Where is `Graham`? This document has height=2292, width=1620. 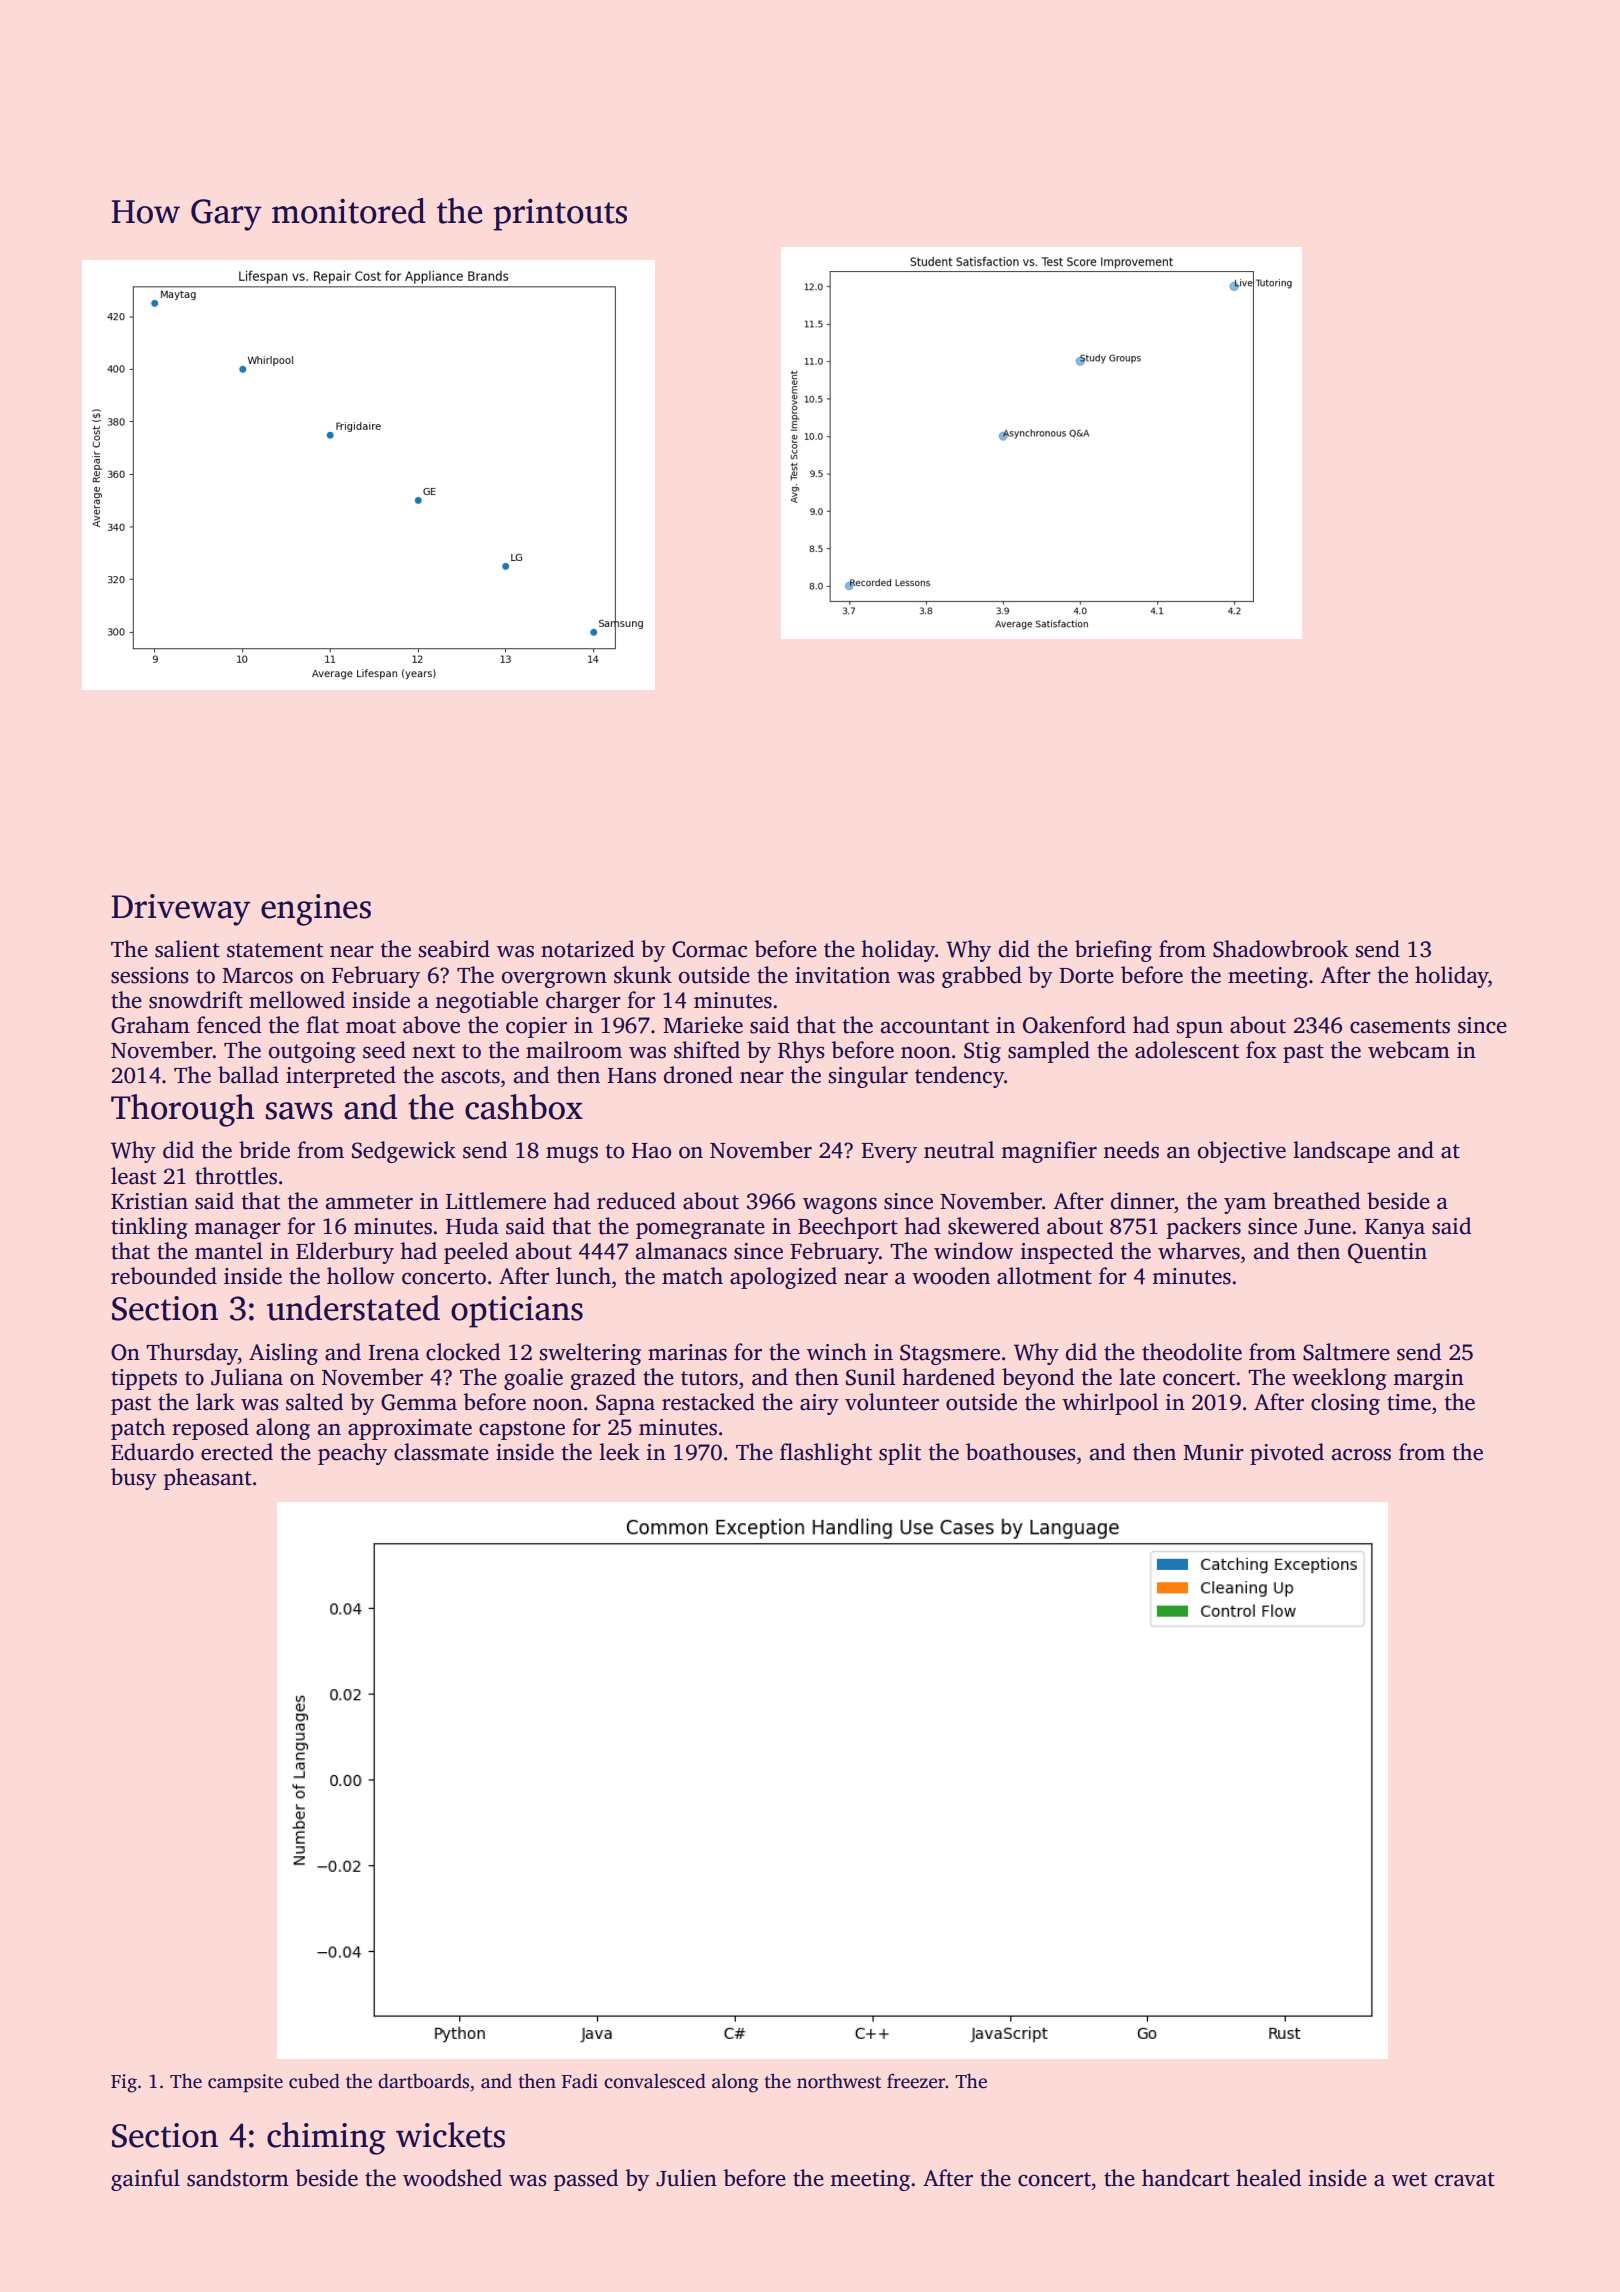
Graham is located at coordinates (150, 1025).
